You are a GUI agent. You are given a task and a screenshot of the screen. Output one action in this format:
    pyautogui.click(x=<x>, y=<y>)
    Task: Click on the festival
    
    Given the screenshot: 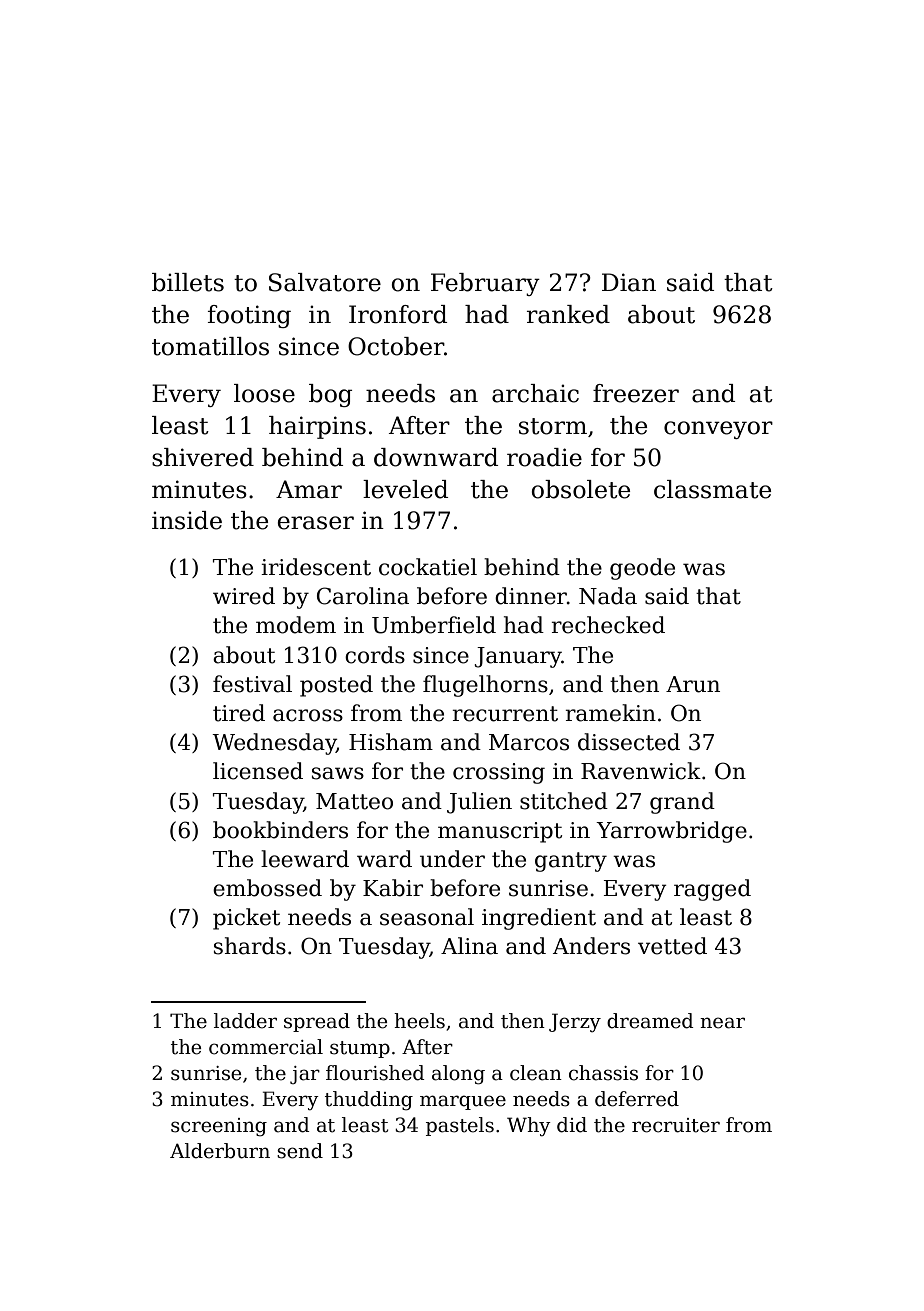 What is the action you would take?
    pyautogui.click(x=252, y=684)
